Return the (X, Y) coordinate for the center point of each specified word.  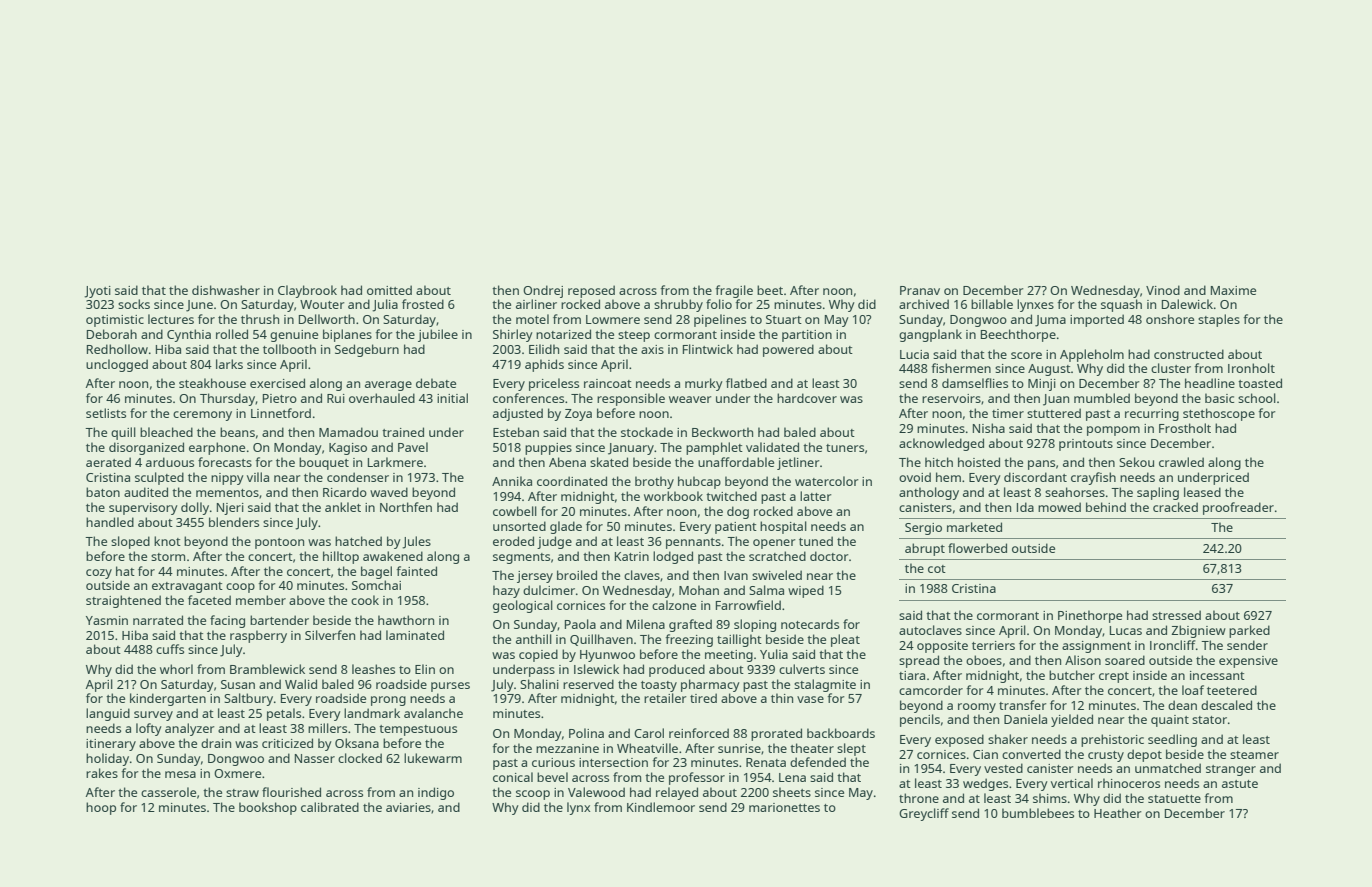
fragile (734, 291)
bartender (279, 620)
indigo (436, 793)
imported (1097, 320)
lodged (673, 557)
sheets (792, 792)
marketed (974, 527)
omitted (389, 290)
